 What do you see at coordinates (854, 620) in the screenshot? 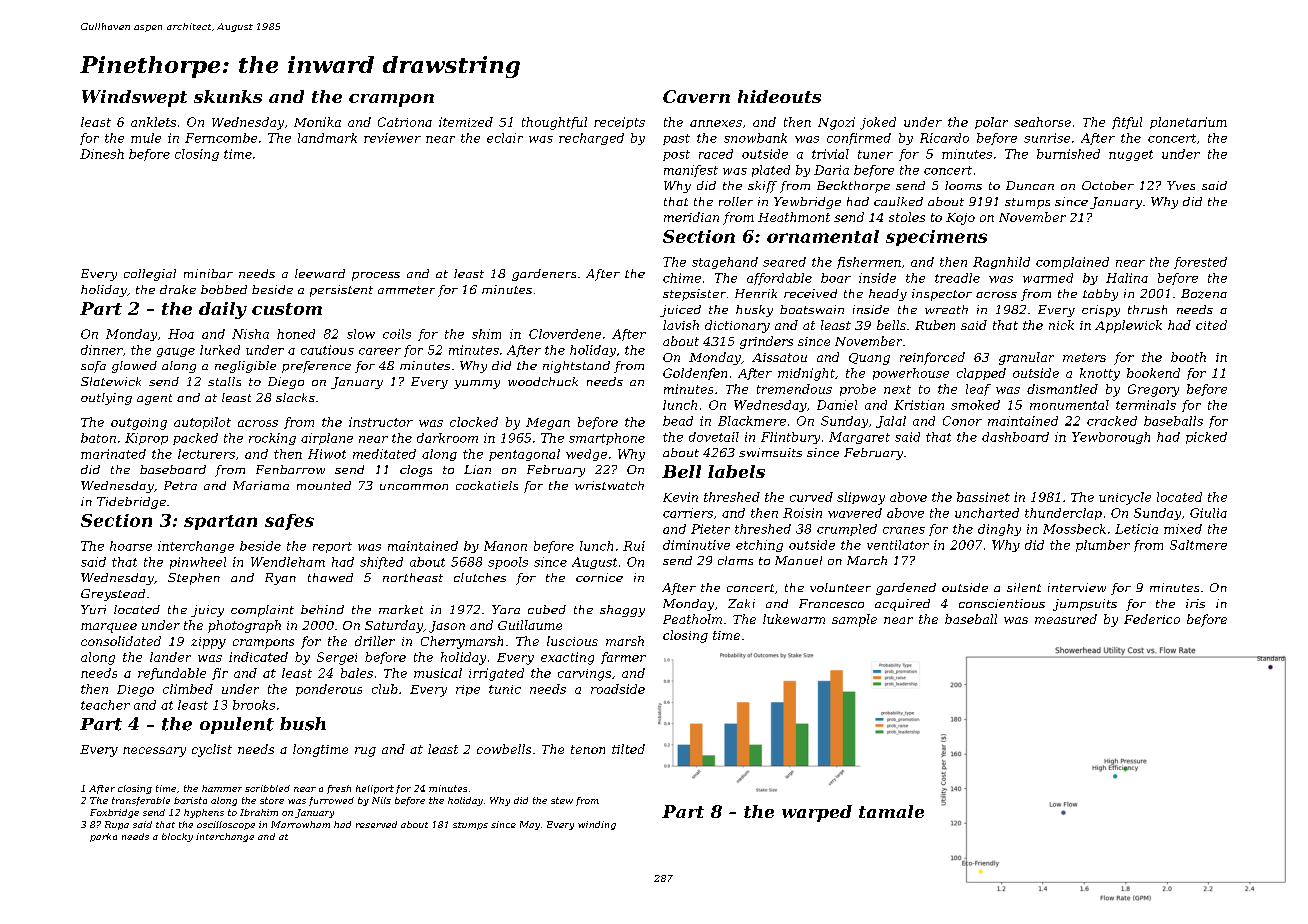
I see `sample` at bounding box center [854, 620].
